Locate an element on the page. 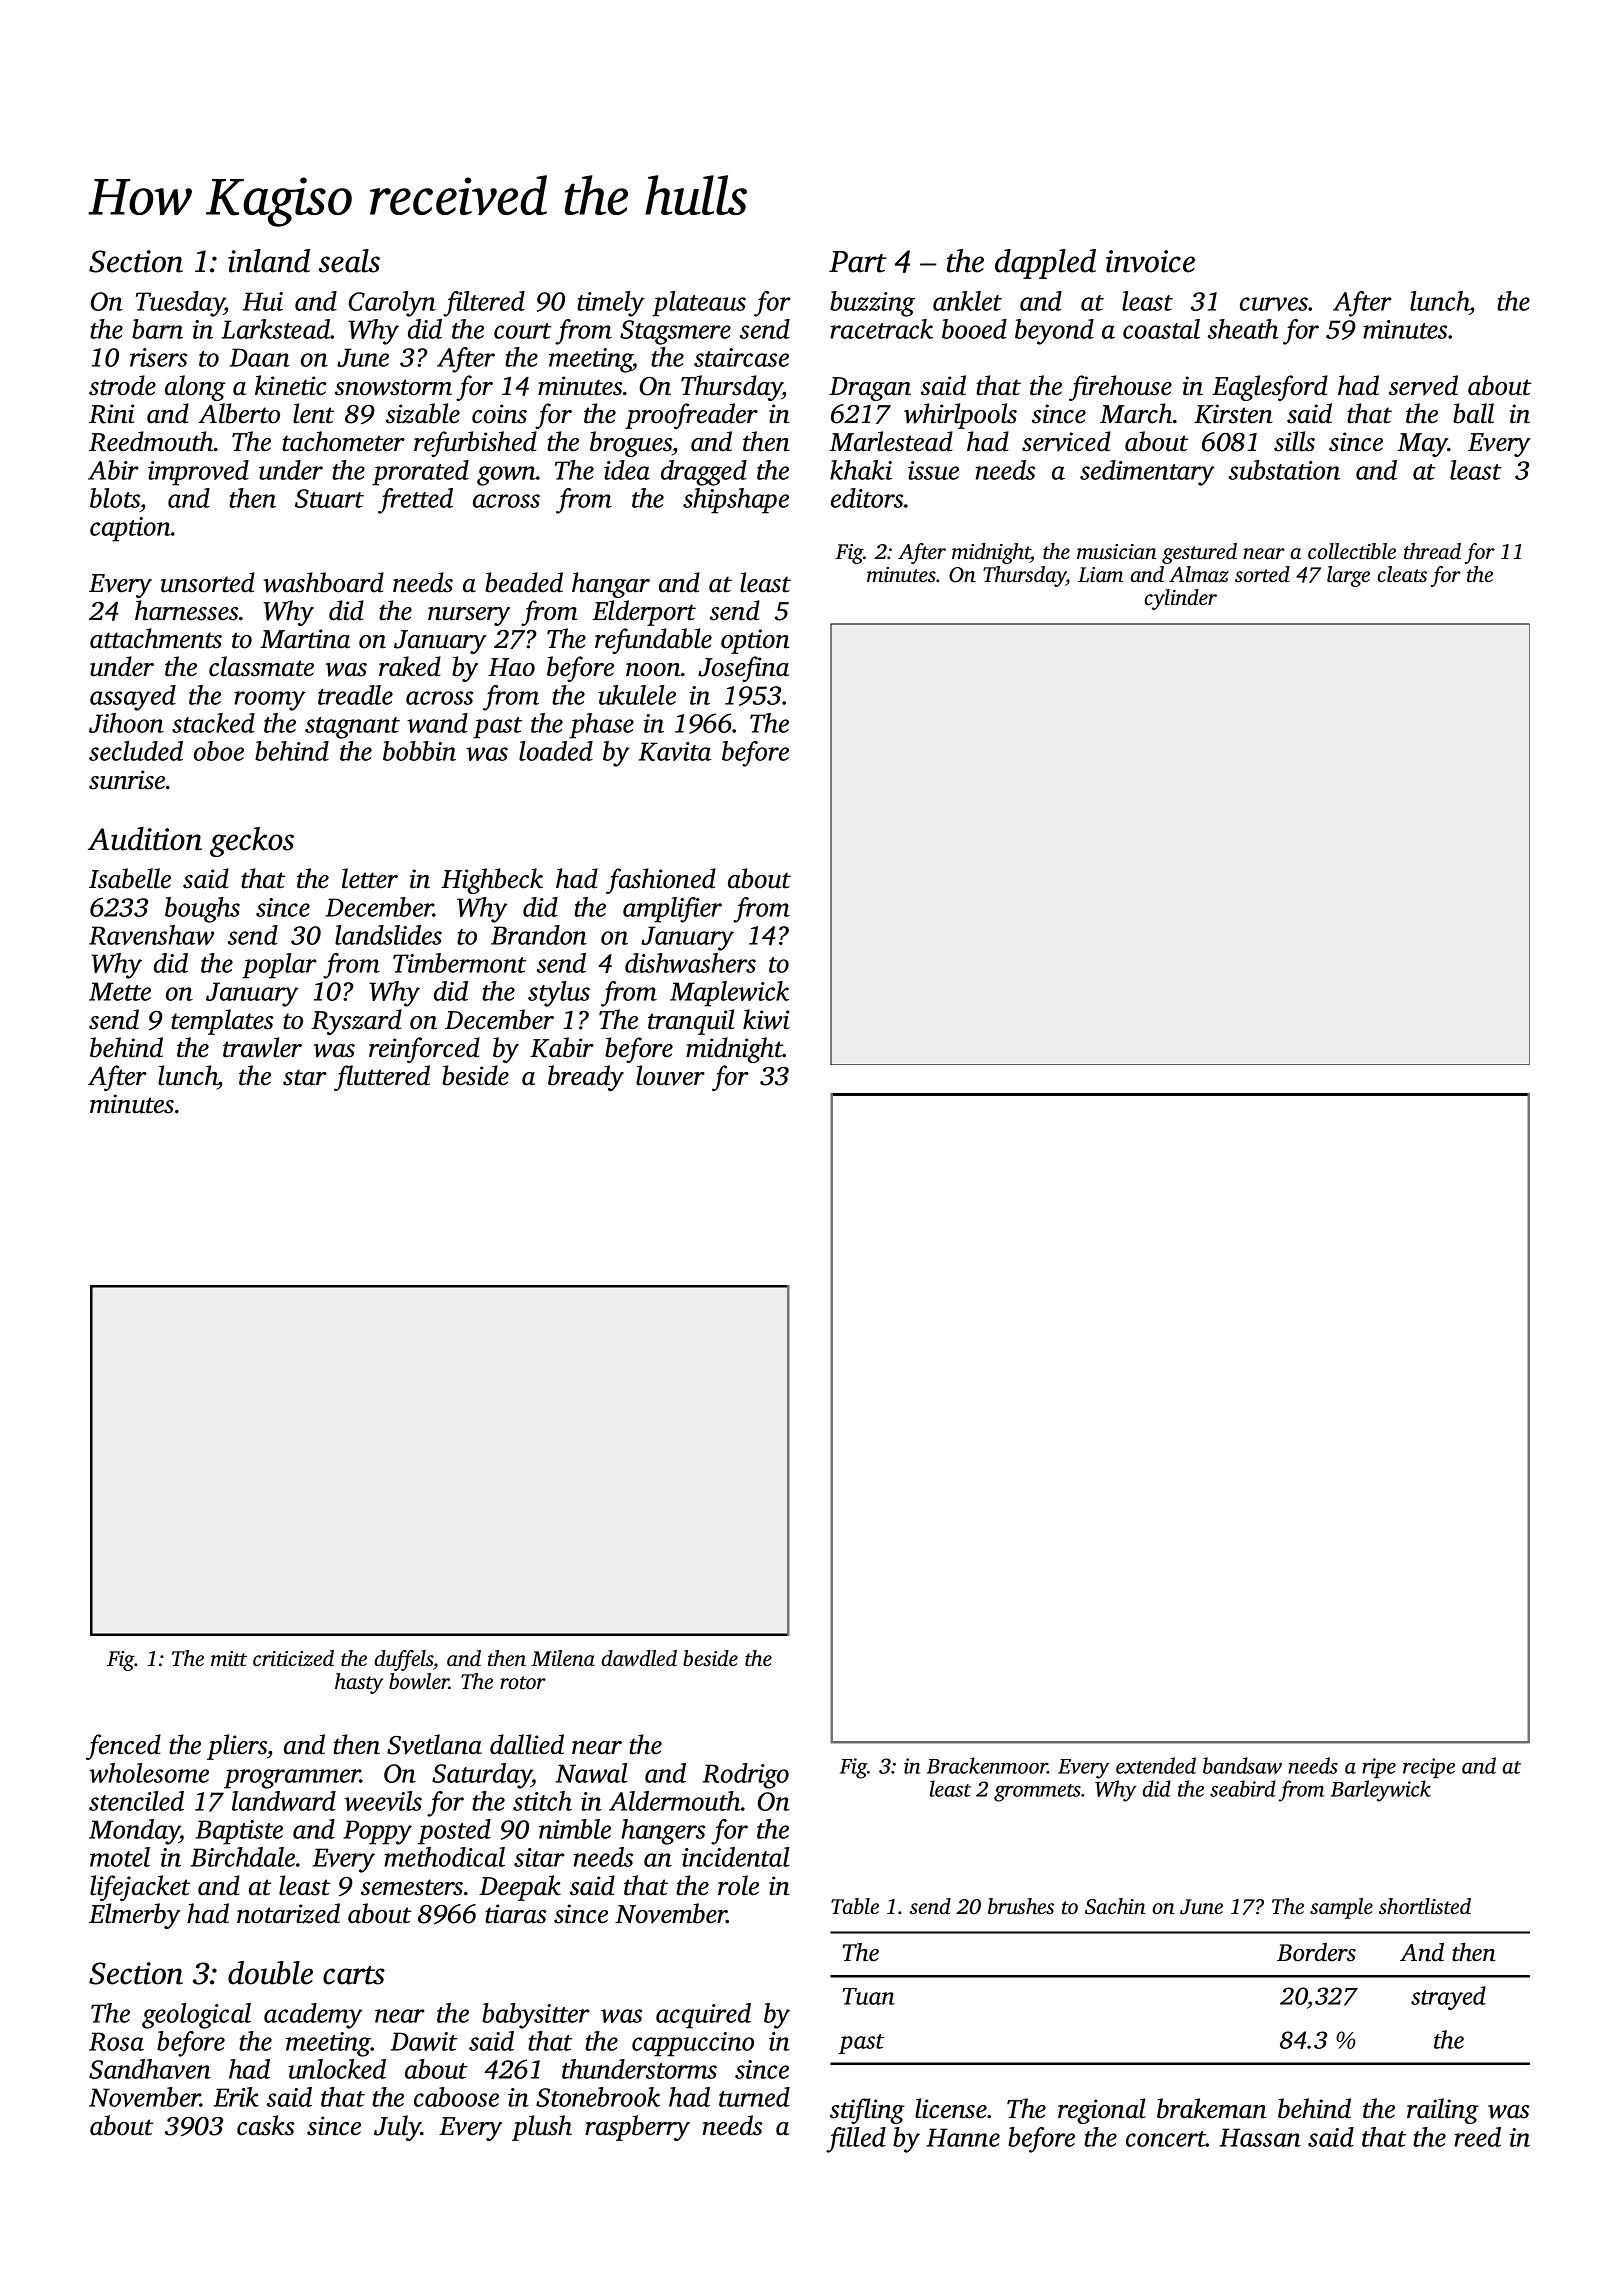  plush is located at coordinates (542, 2128).
